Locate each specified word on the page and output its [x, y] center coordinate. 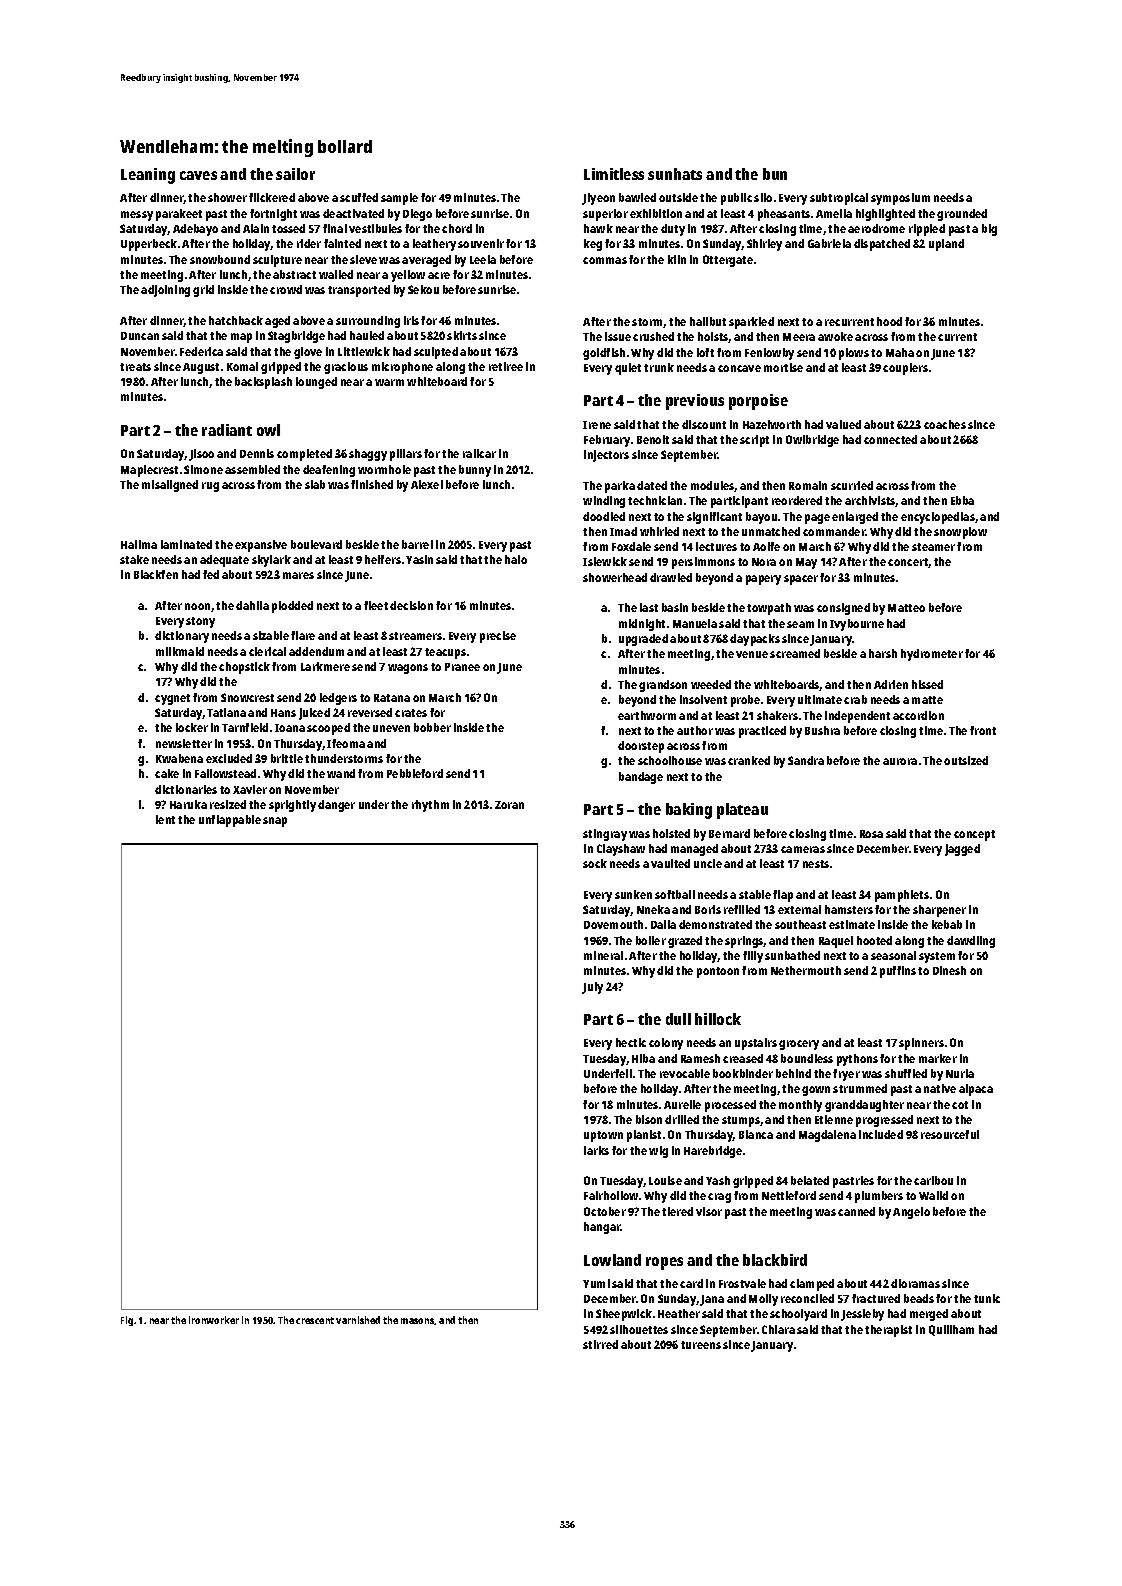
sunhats [675, 174]
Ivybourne [857, 625]
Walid [933, 1195]
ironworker [214, 1320]
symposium [900, 199]
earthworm [647, 715]
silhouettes [639, 1329]
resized [228, 804]
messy [137, 216]
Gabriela [829, 243]
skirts [462, 335]
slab [315, 484]
